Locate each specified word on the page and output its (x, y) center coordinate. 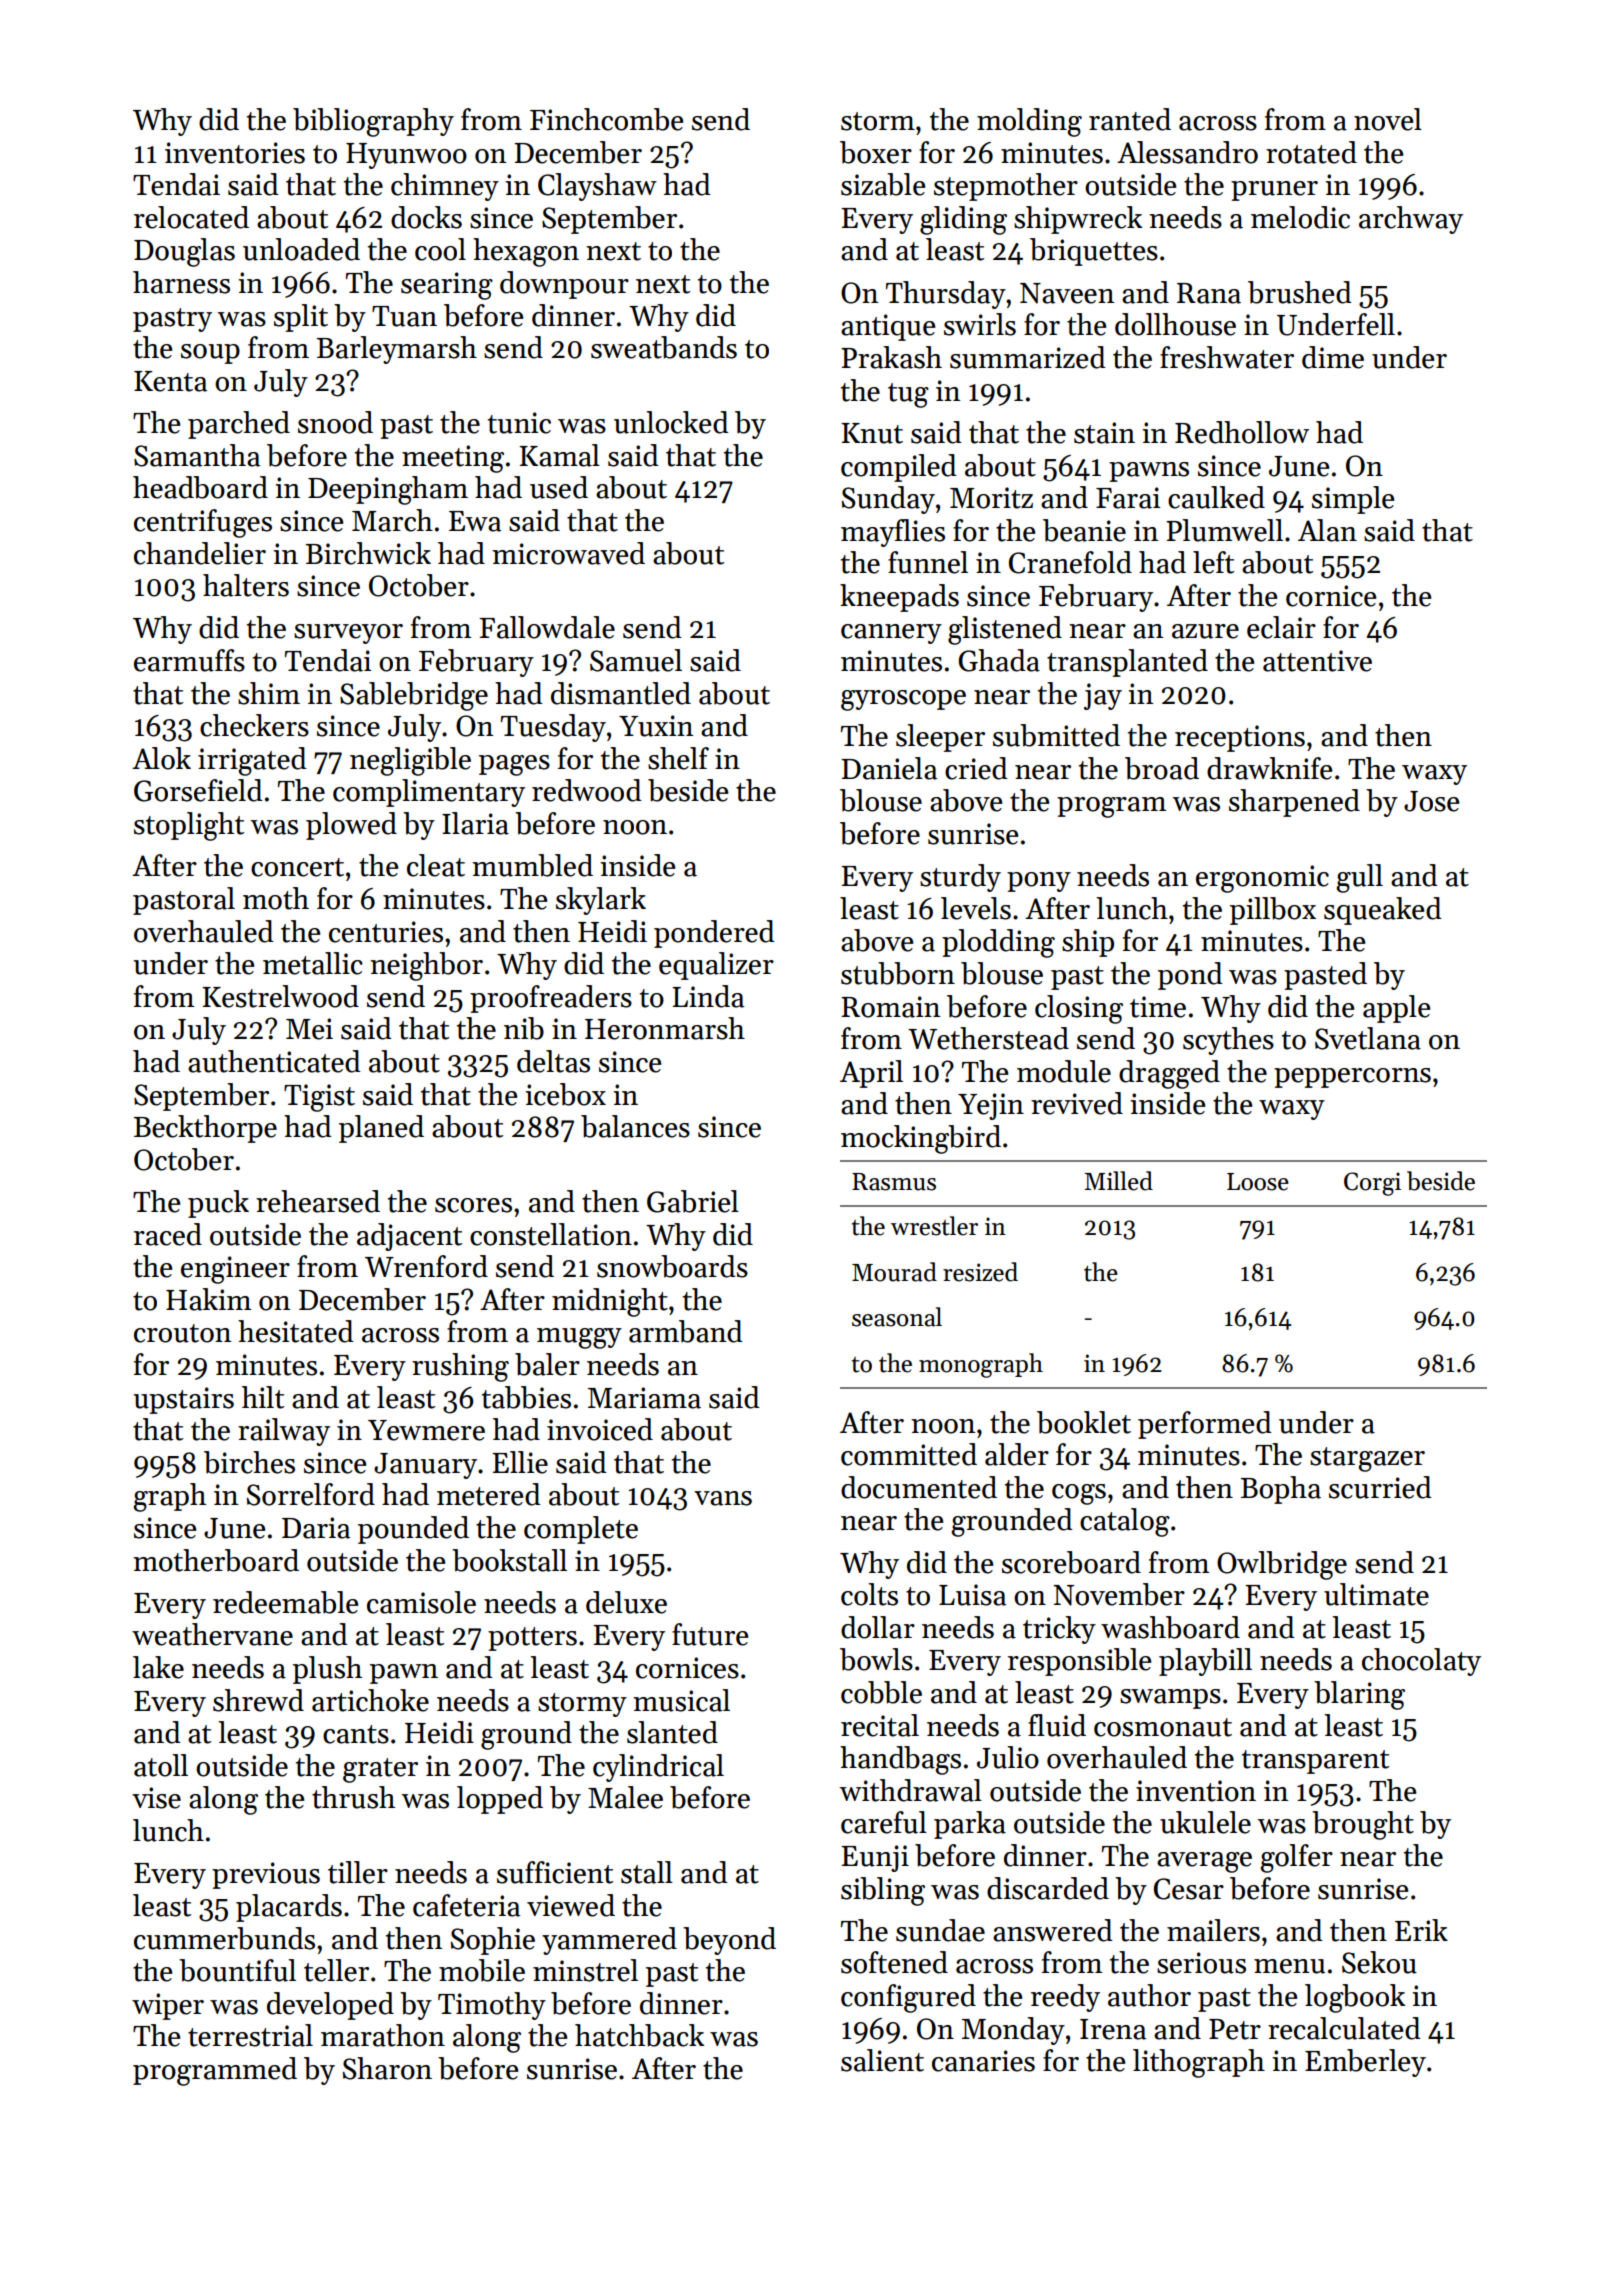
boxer (876, 152)
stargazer (1367, 1459)
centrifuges (203, 523)
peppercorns (1352, 1078)
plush (327, 1670)
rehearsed (318, 1201)
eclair (1281, 627)
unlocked (671, 422)
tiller (358, 1872)
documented (919, 1487)
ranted (1130, 119)
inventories (235, 153)
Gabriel (693, 1201)
